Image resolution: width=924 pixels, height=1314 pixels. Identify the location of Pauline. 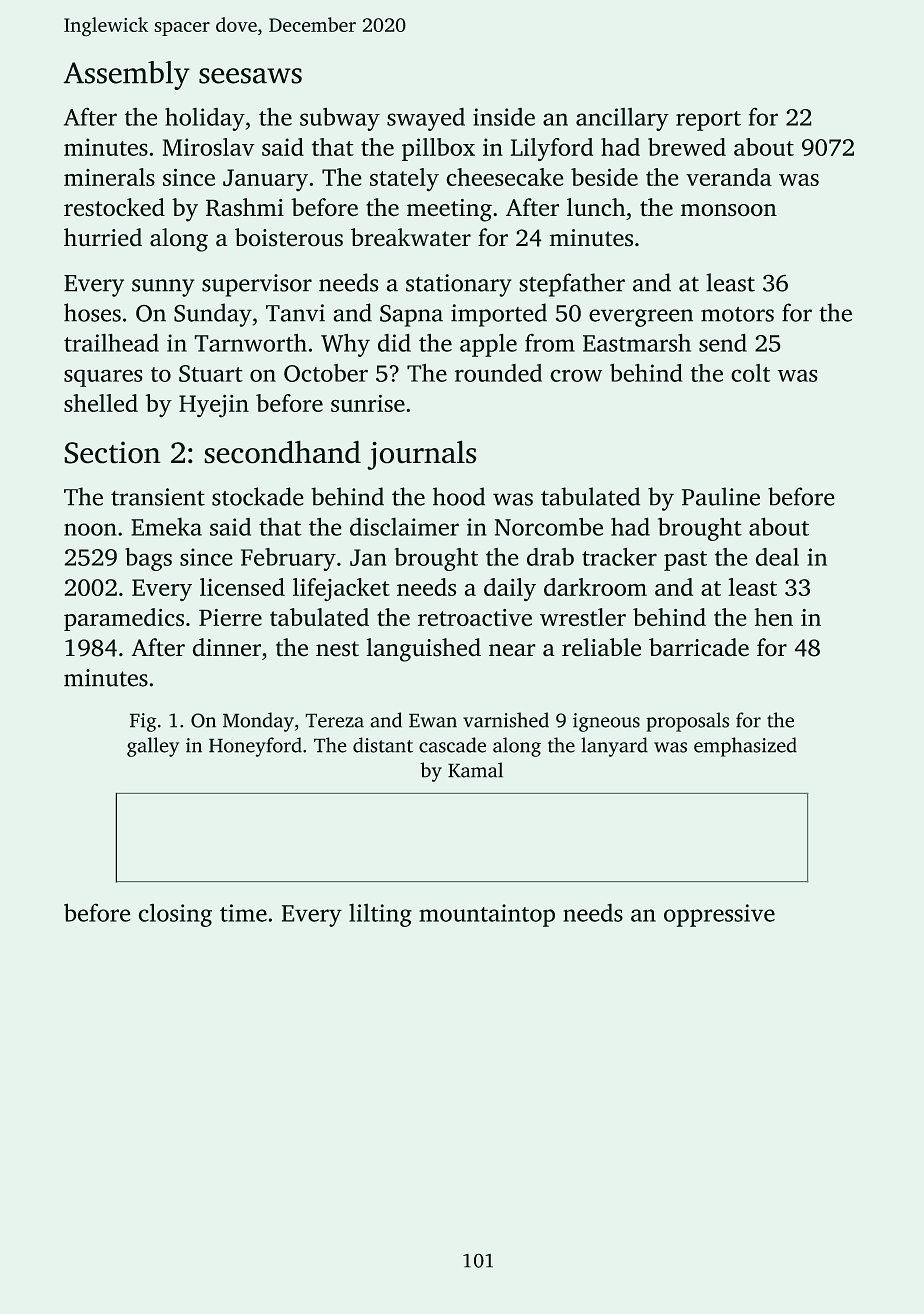
(721, 496).
